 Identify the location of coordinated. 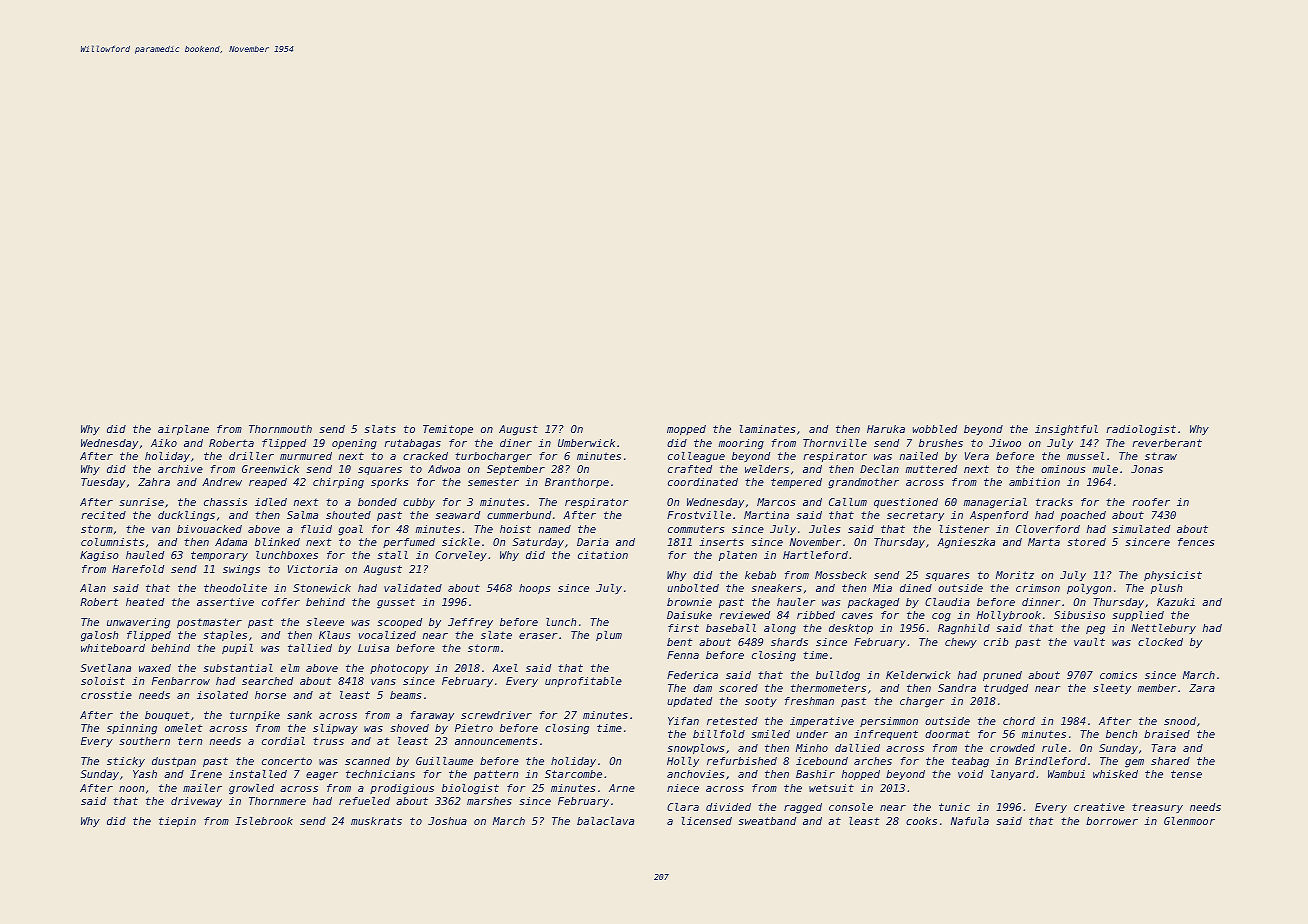
(703, 482).
